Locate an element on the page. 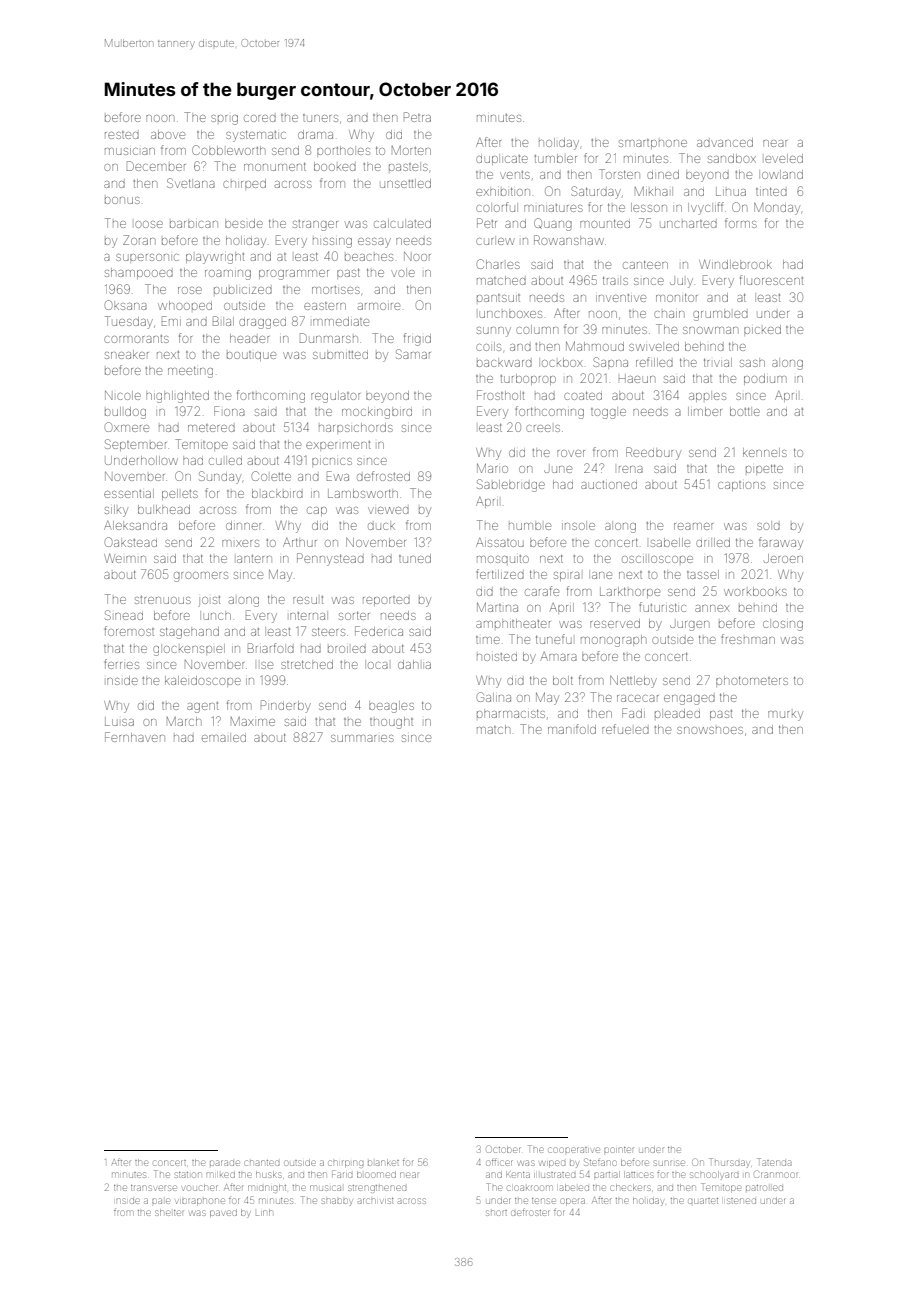 This document has width=908, height=1316. fluorescent is located at coordinates (771, 280).
